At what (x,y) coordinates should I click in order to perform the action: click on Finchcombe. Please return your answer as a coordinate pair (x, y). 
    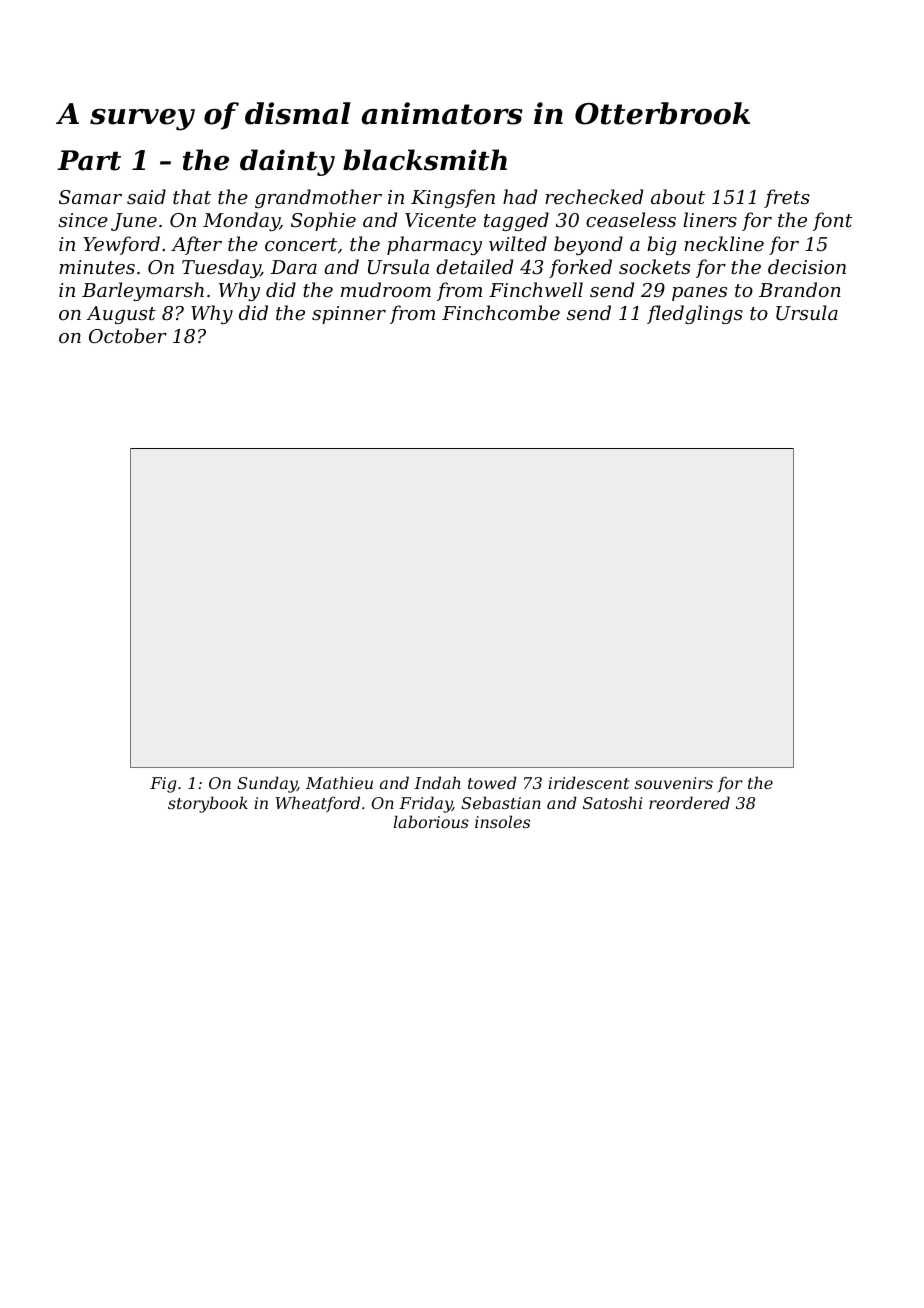
    Looking at the image, I should click on (501, 312).
